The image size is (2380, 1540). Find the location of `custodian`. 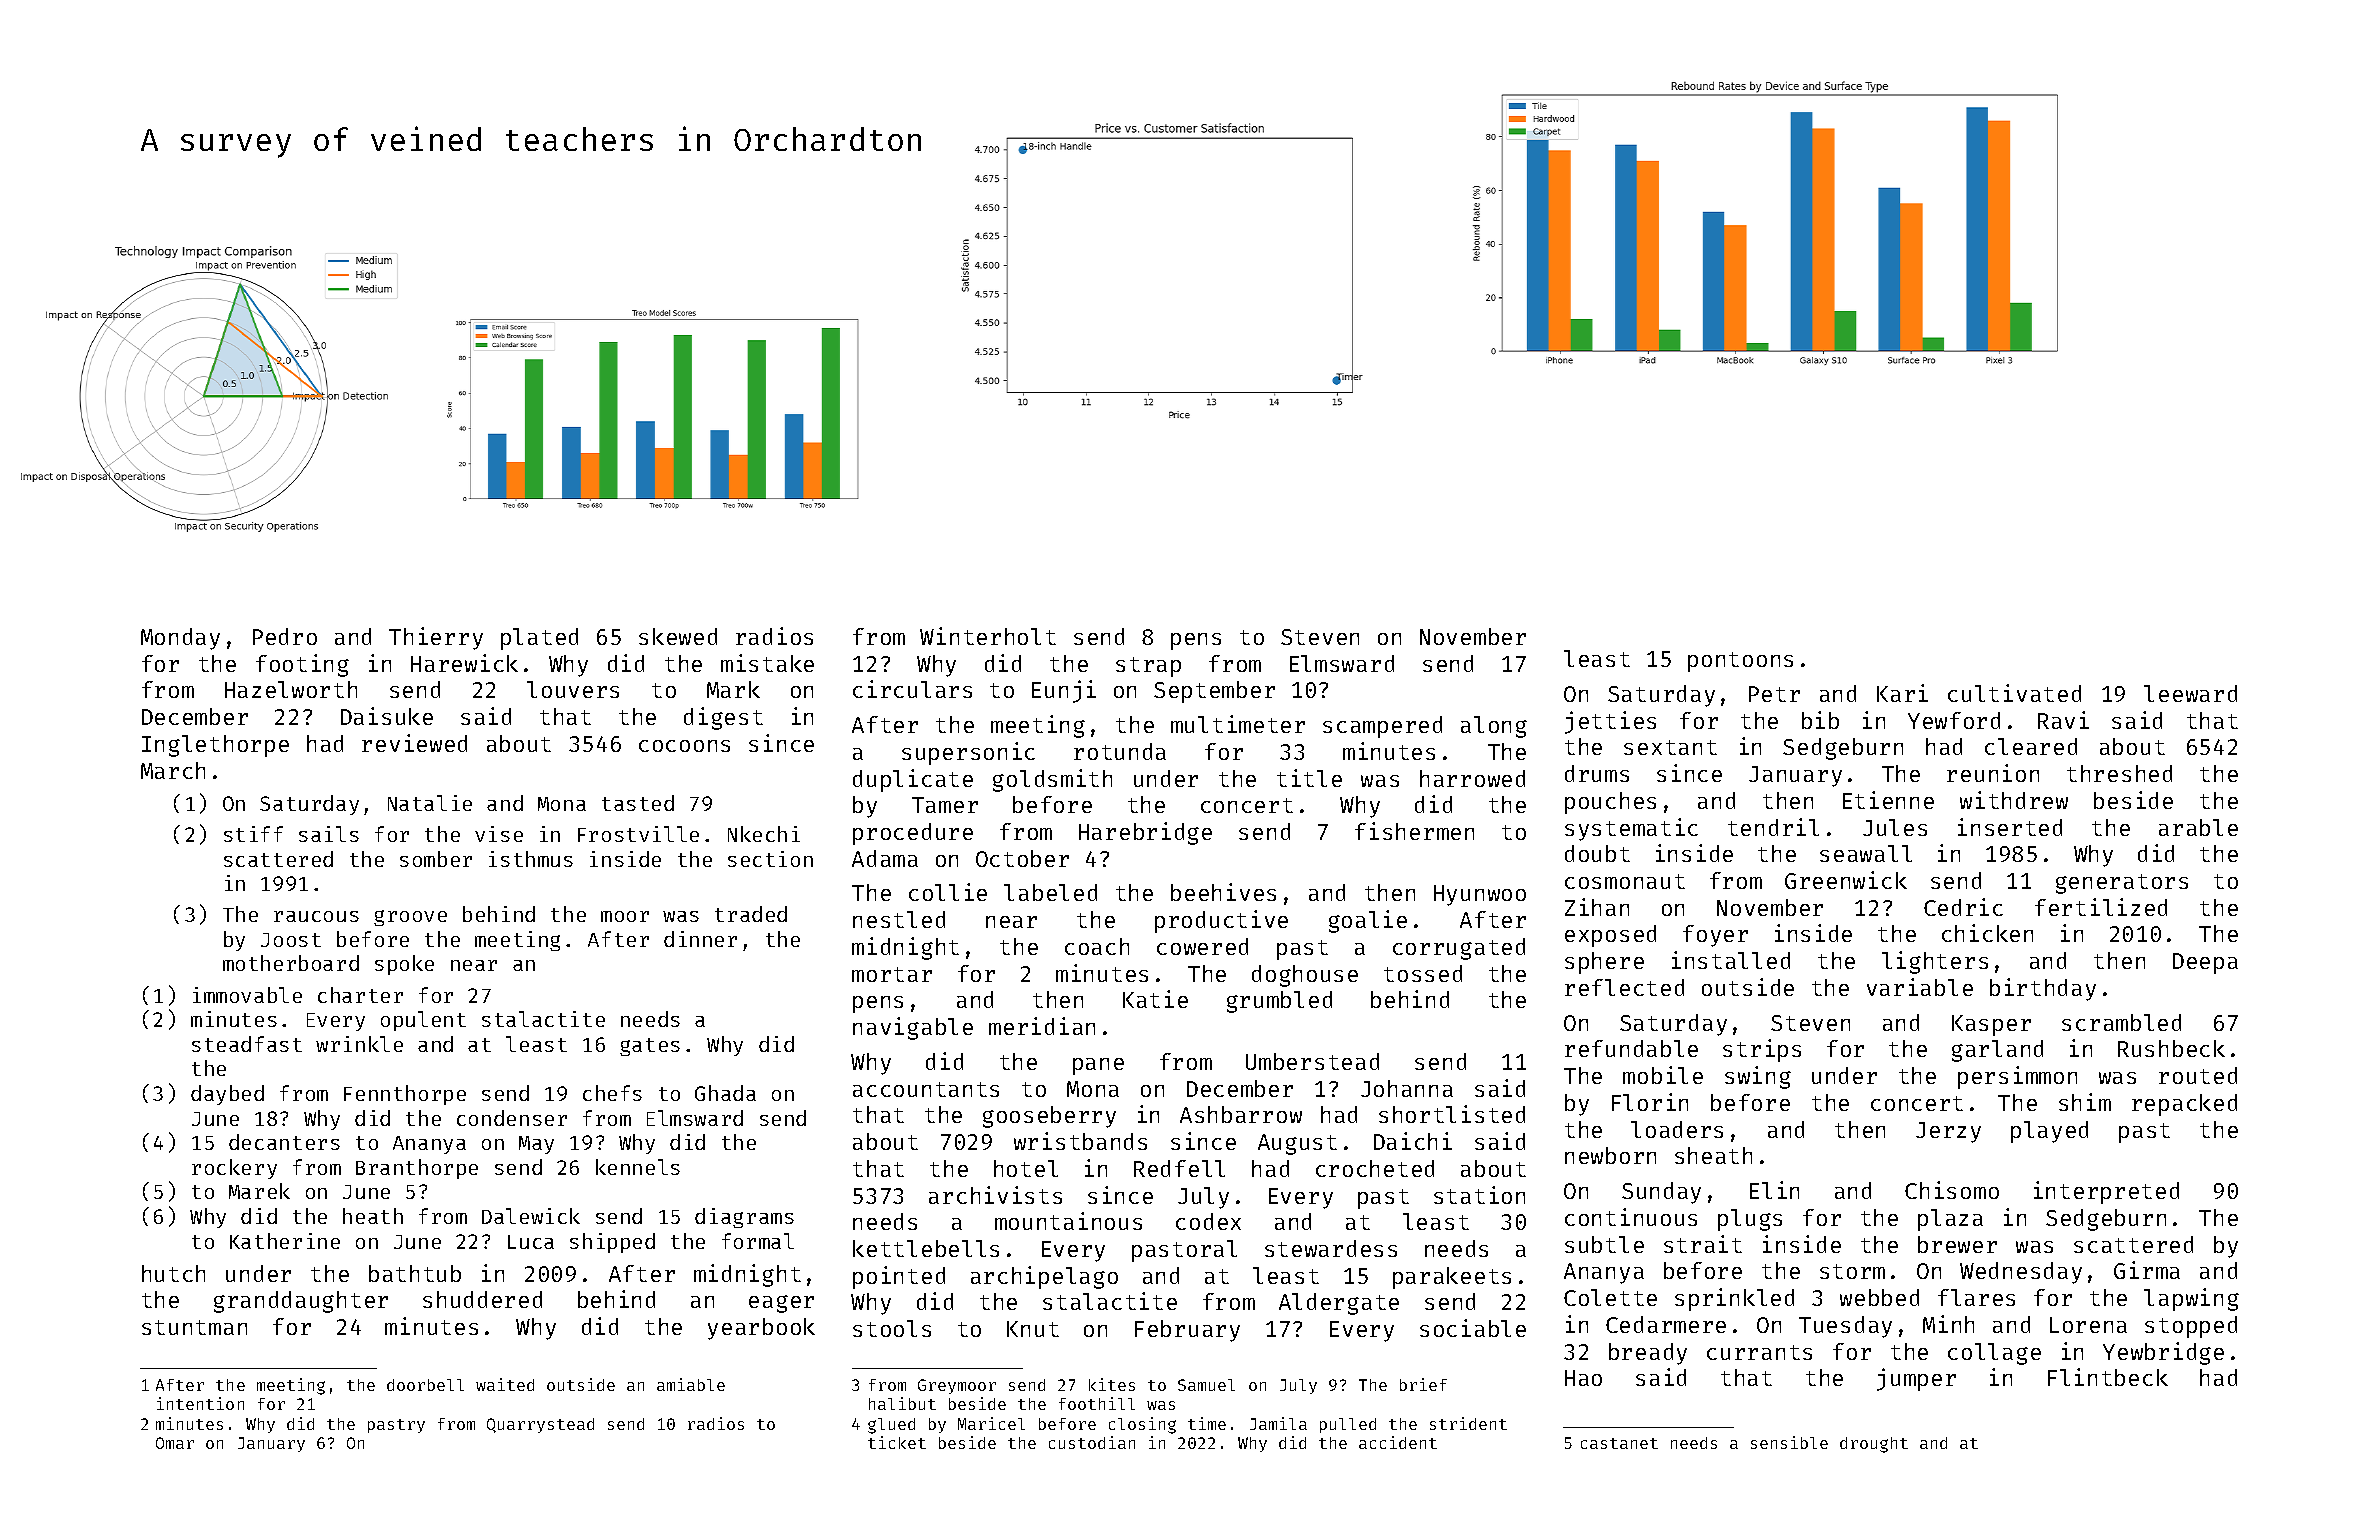

custodian is located at coordinates (1092, 1442).
